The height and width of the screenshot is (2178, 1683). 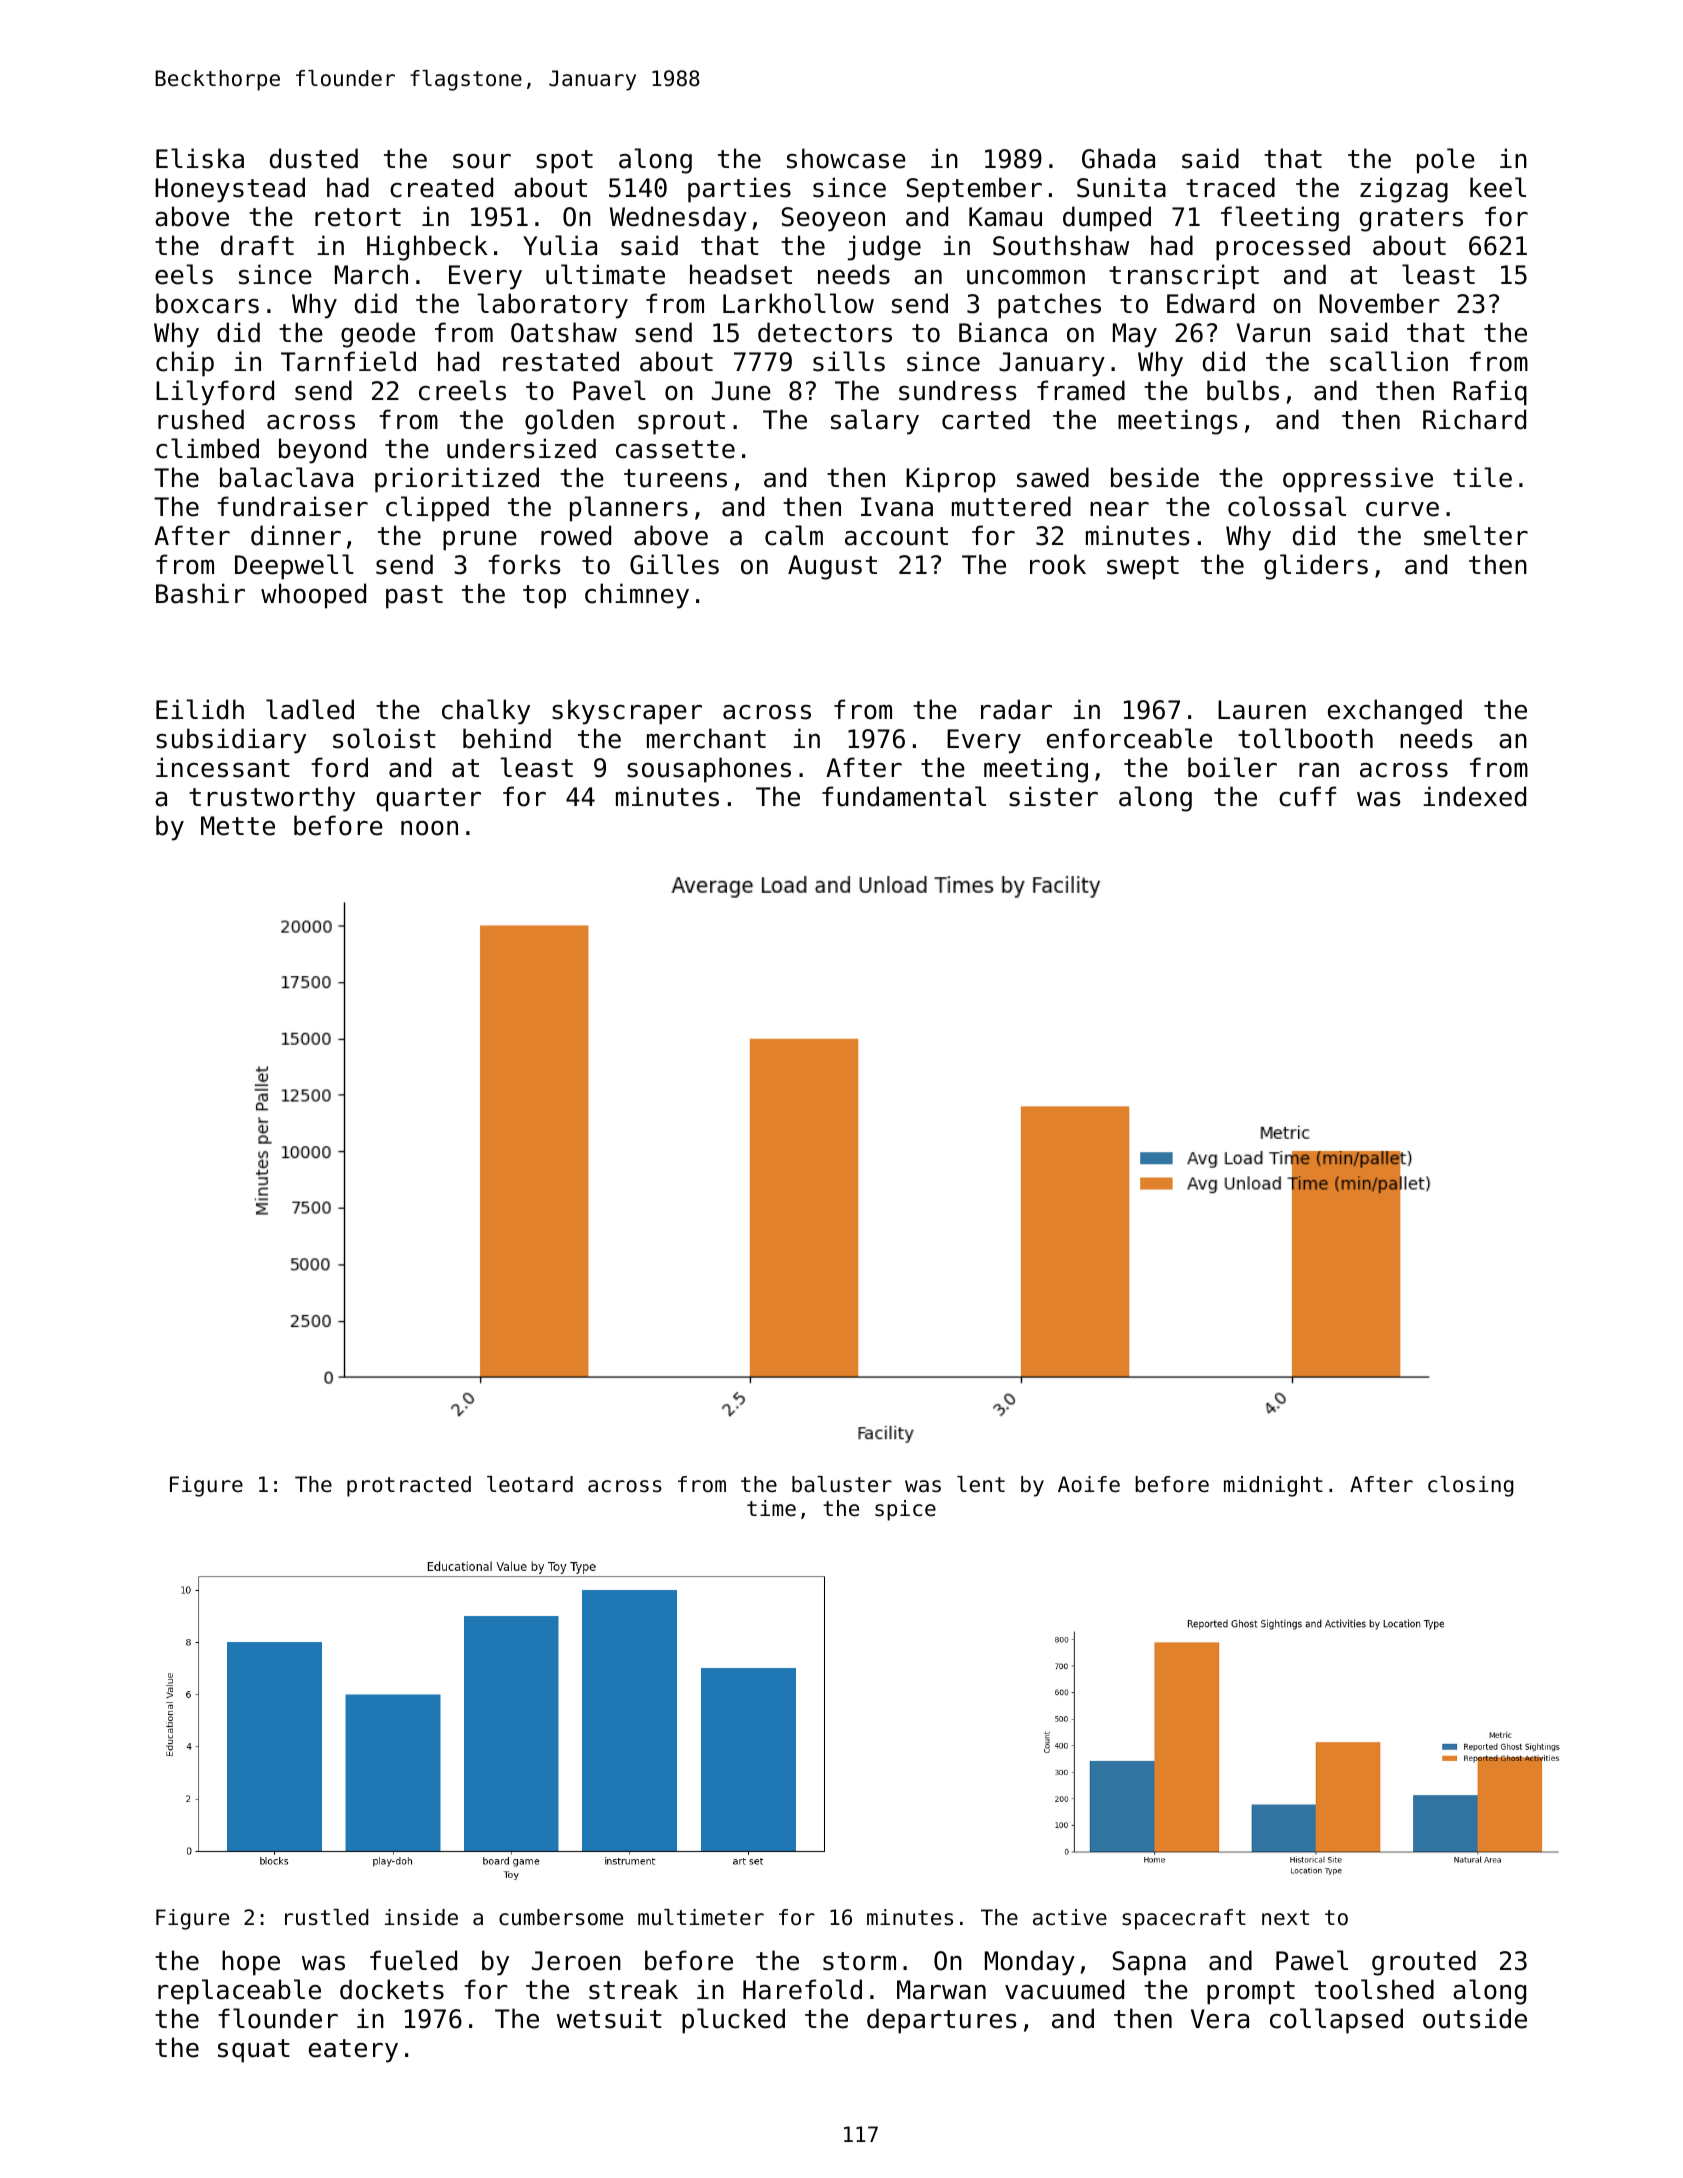 I want to click on noon, so click(x=429, y=828).
